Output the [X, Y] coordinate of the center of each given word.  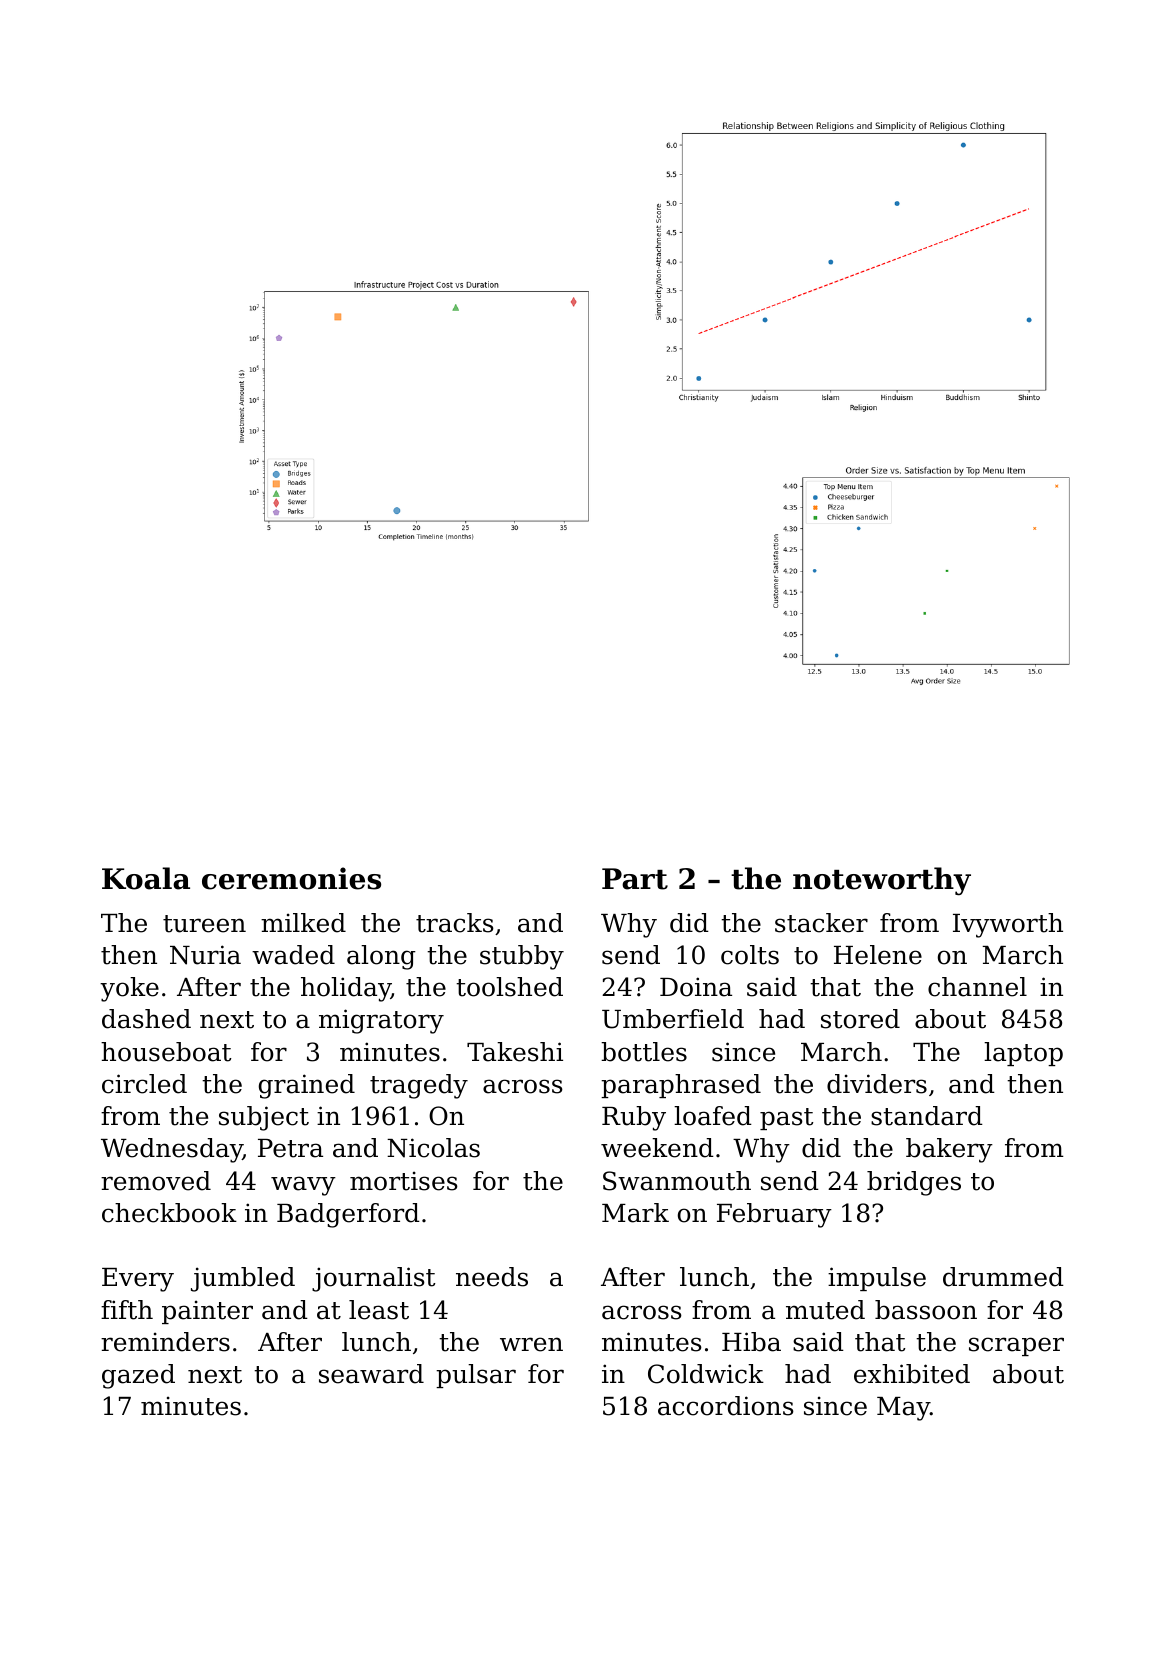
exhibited [912, 1374]
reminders [165, 1342]
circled [144, 1084]
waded [293, 955]
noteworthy [882, 881]
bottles [644, 1052]
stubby [522, 957]
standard [927, 1116]
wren [531, 1344]
